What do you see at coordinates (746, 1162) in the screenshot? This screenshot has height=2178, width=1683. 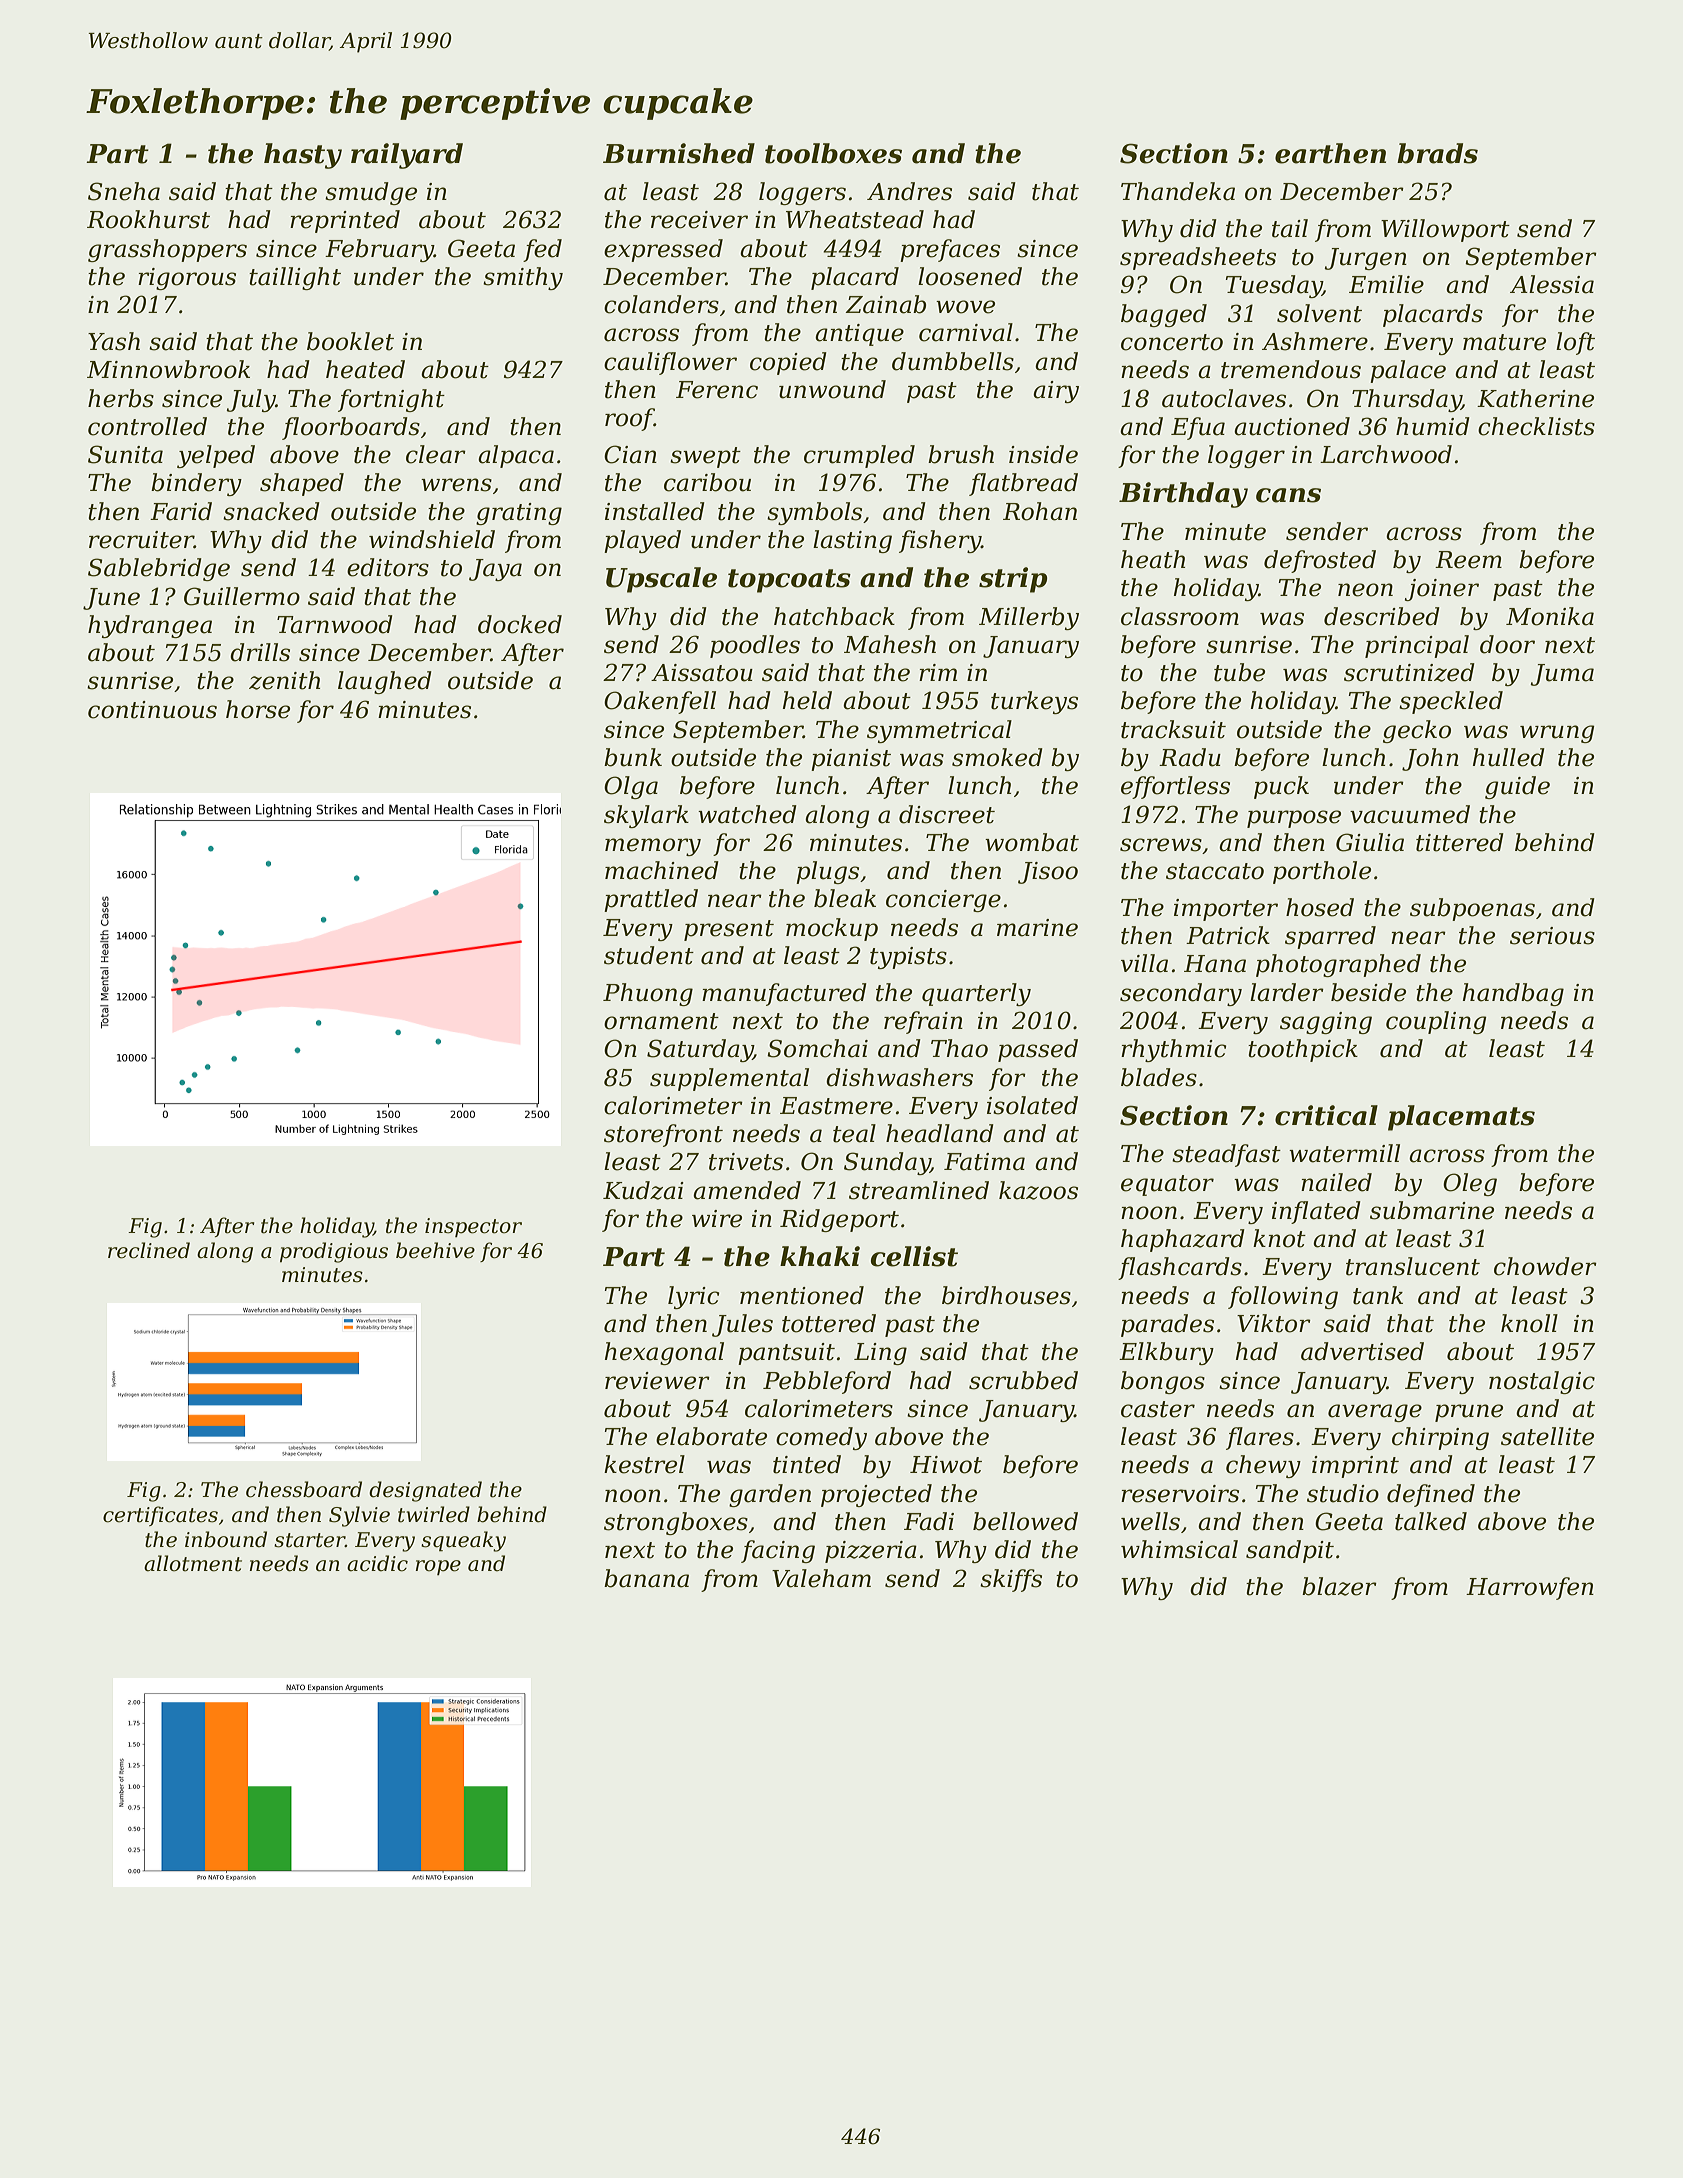 I see `trivets` at bounding box center [746, 1162].
